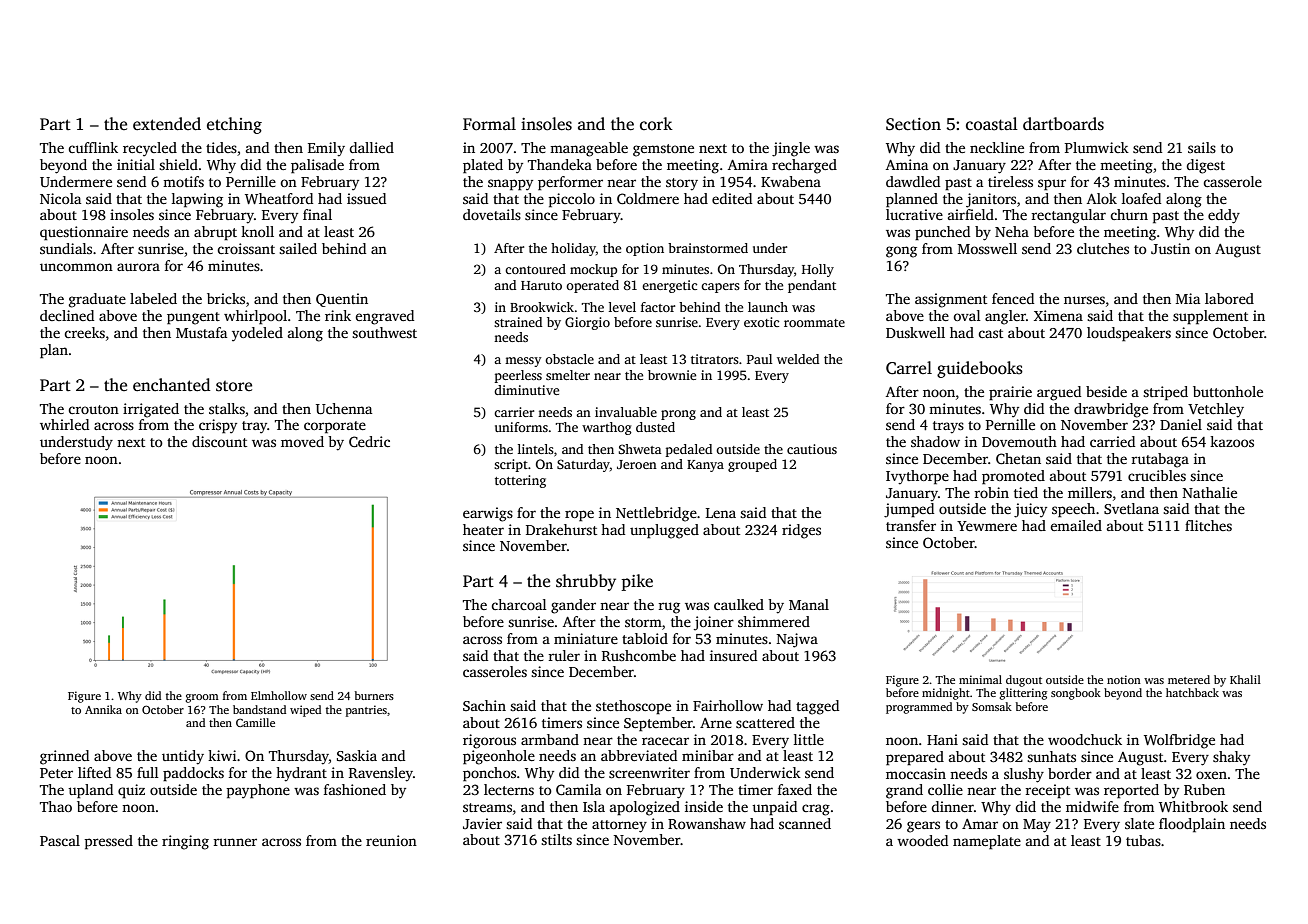 The width and height of the screenshot is (1308, 924). I want to click on knoll, so click(257, 231).
